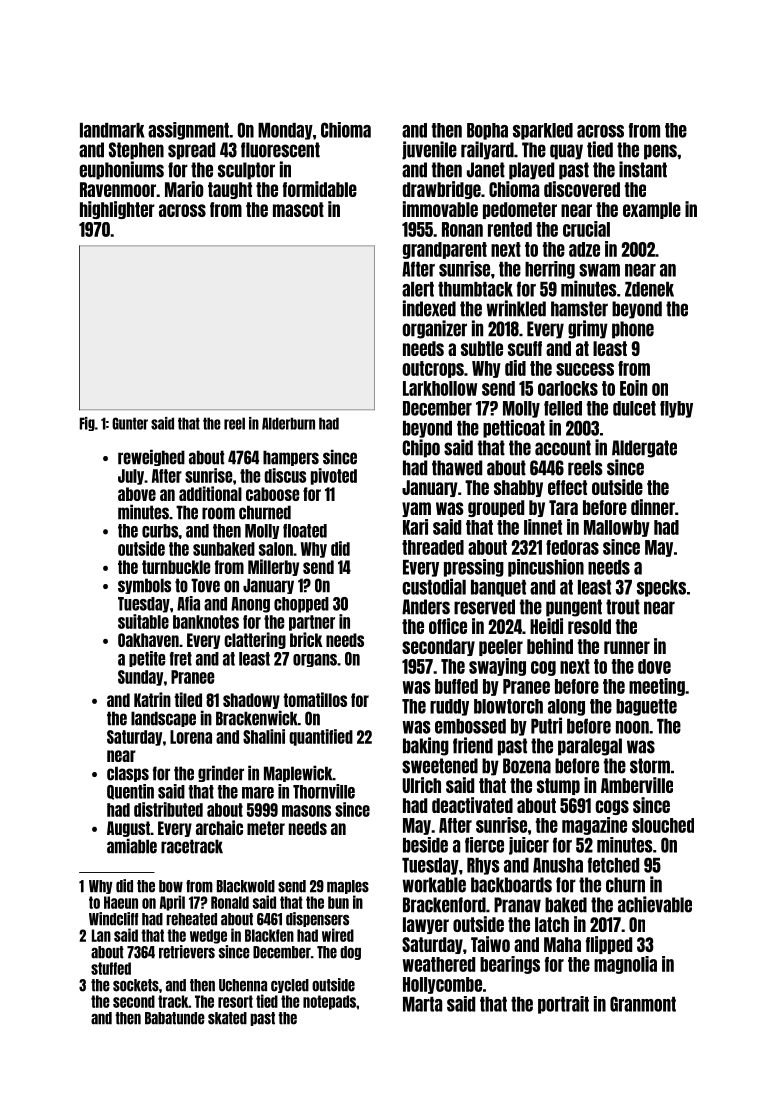  Describe the element at coordinates (649, 289) in the image. I see `Zdenek` at that location.
